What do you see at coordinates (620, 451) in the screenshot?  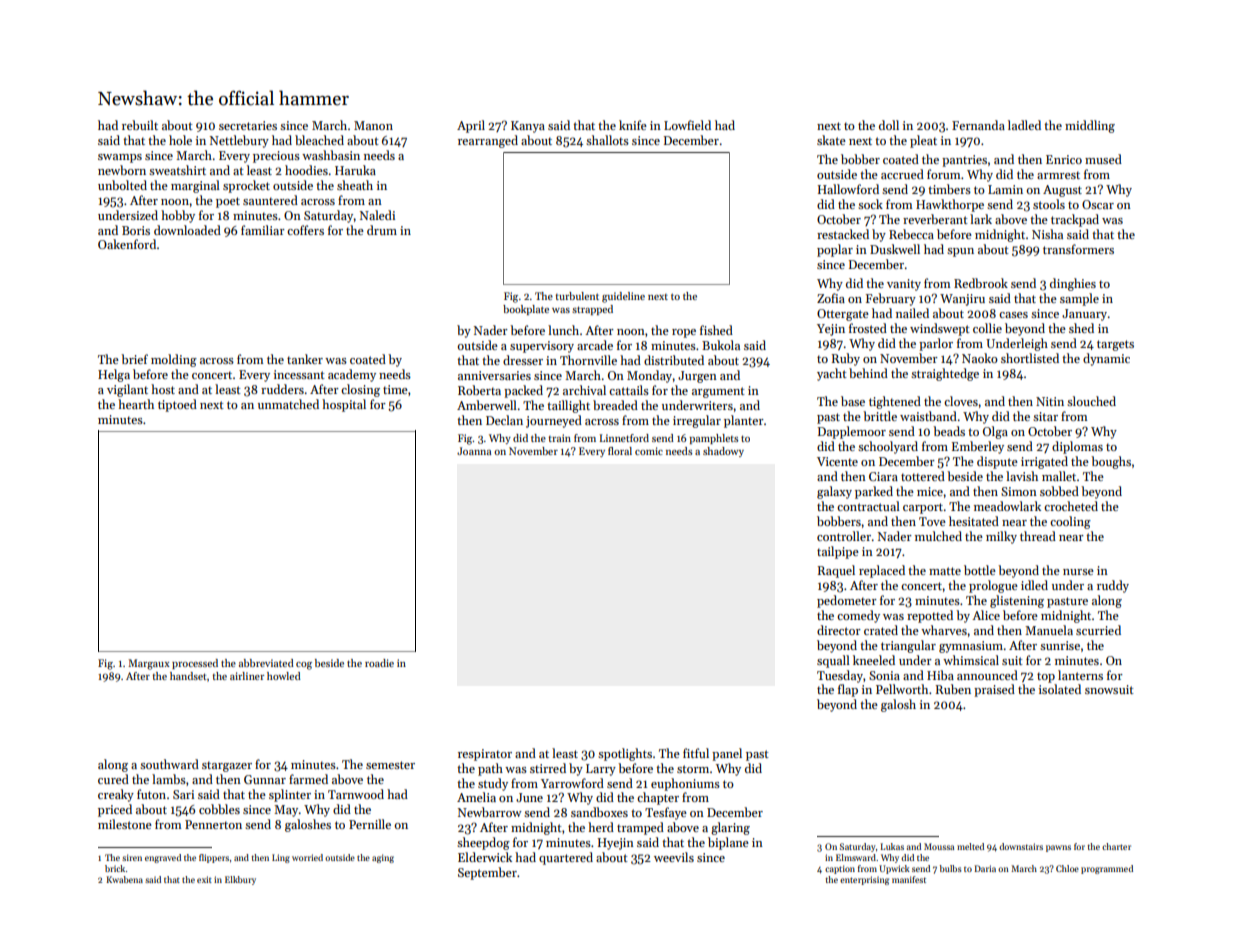 I see `floral` at bounding box center [620, 451].
